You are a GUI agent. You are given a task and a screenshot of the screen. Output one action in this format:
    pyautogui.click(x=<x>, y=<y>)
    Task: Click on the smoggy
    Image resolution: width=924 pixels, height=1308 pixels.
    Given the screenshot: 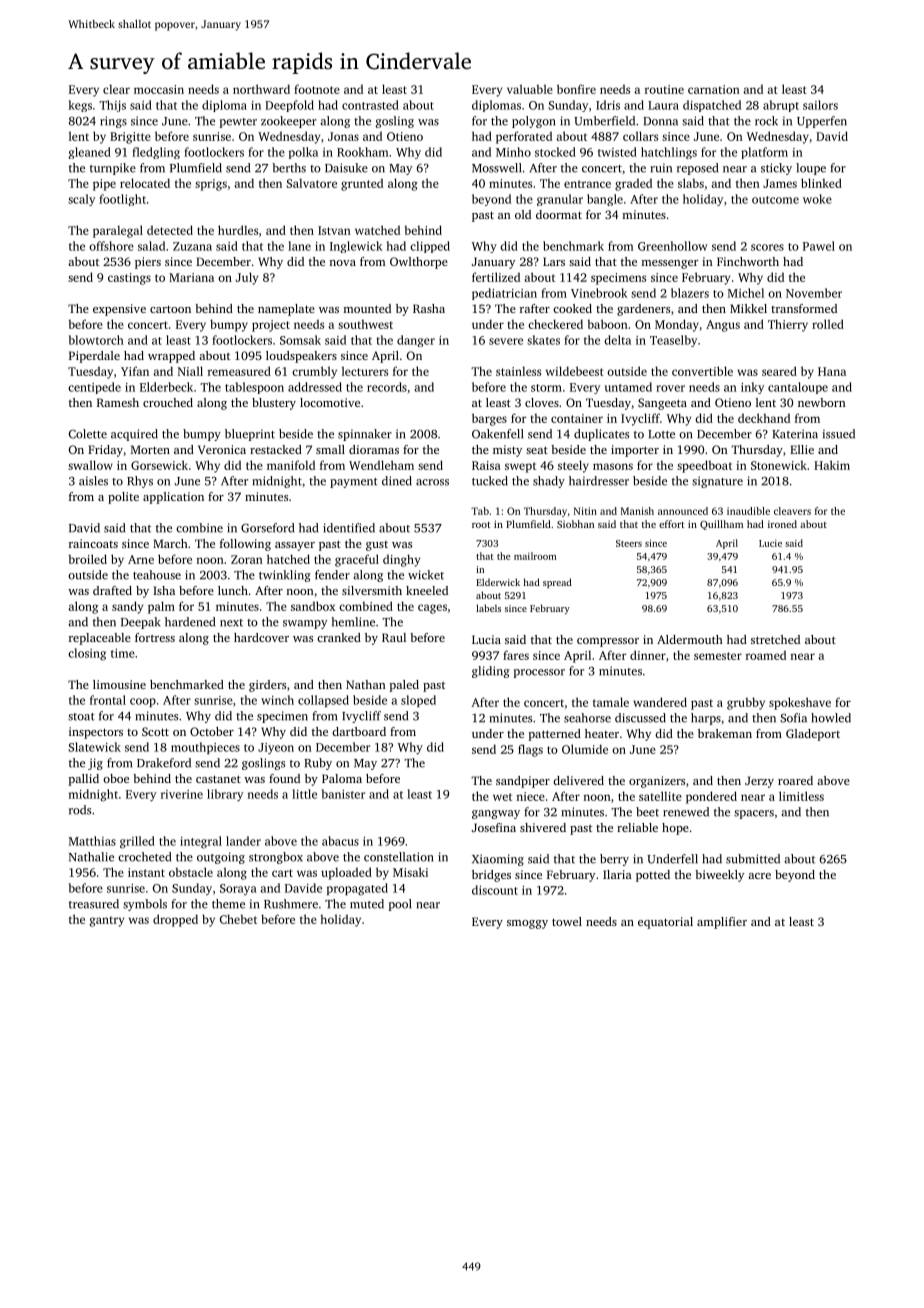 What is the action you would take?
    pyautogui.click(x=527, y=924)
